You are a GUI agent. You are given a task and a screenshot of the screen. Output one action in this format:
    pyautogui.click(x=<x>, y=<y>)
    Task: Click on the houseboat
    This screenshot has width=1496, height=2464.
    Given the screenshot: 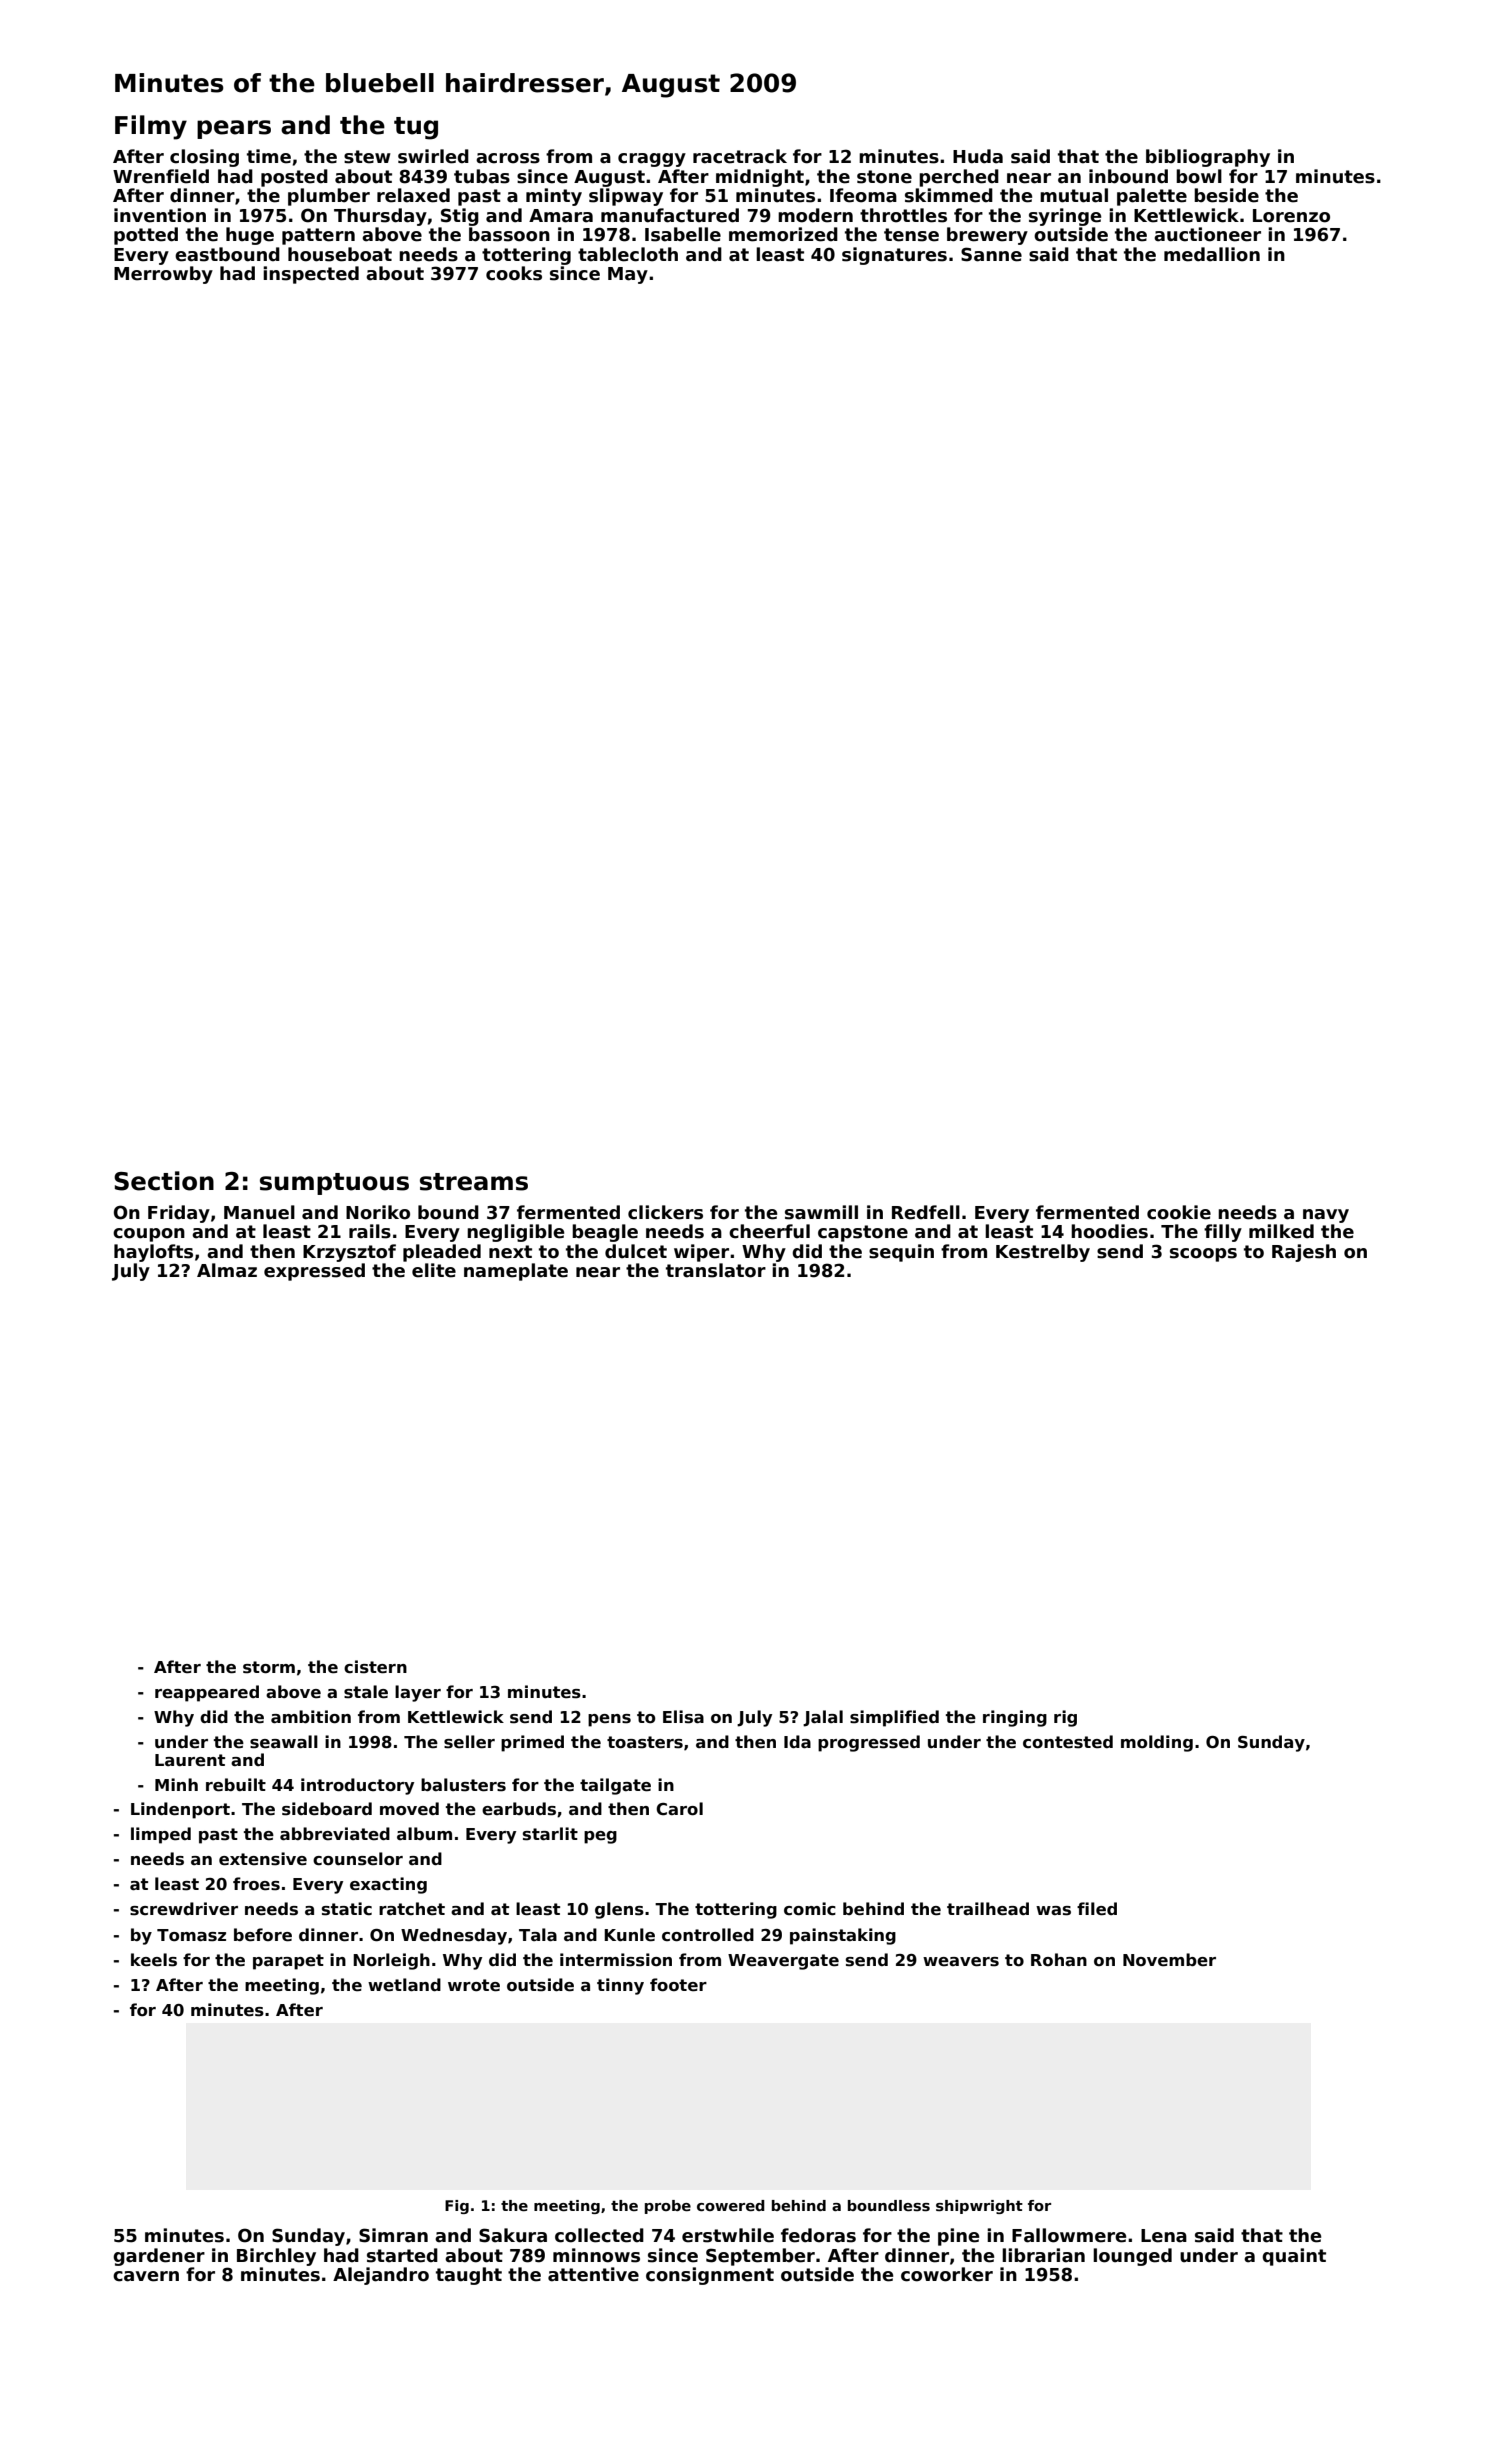 What is the action you would take?
    pyautogui.click(x=340, y=254)
